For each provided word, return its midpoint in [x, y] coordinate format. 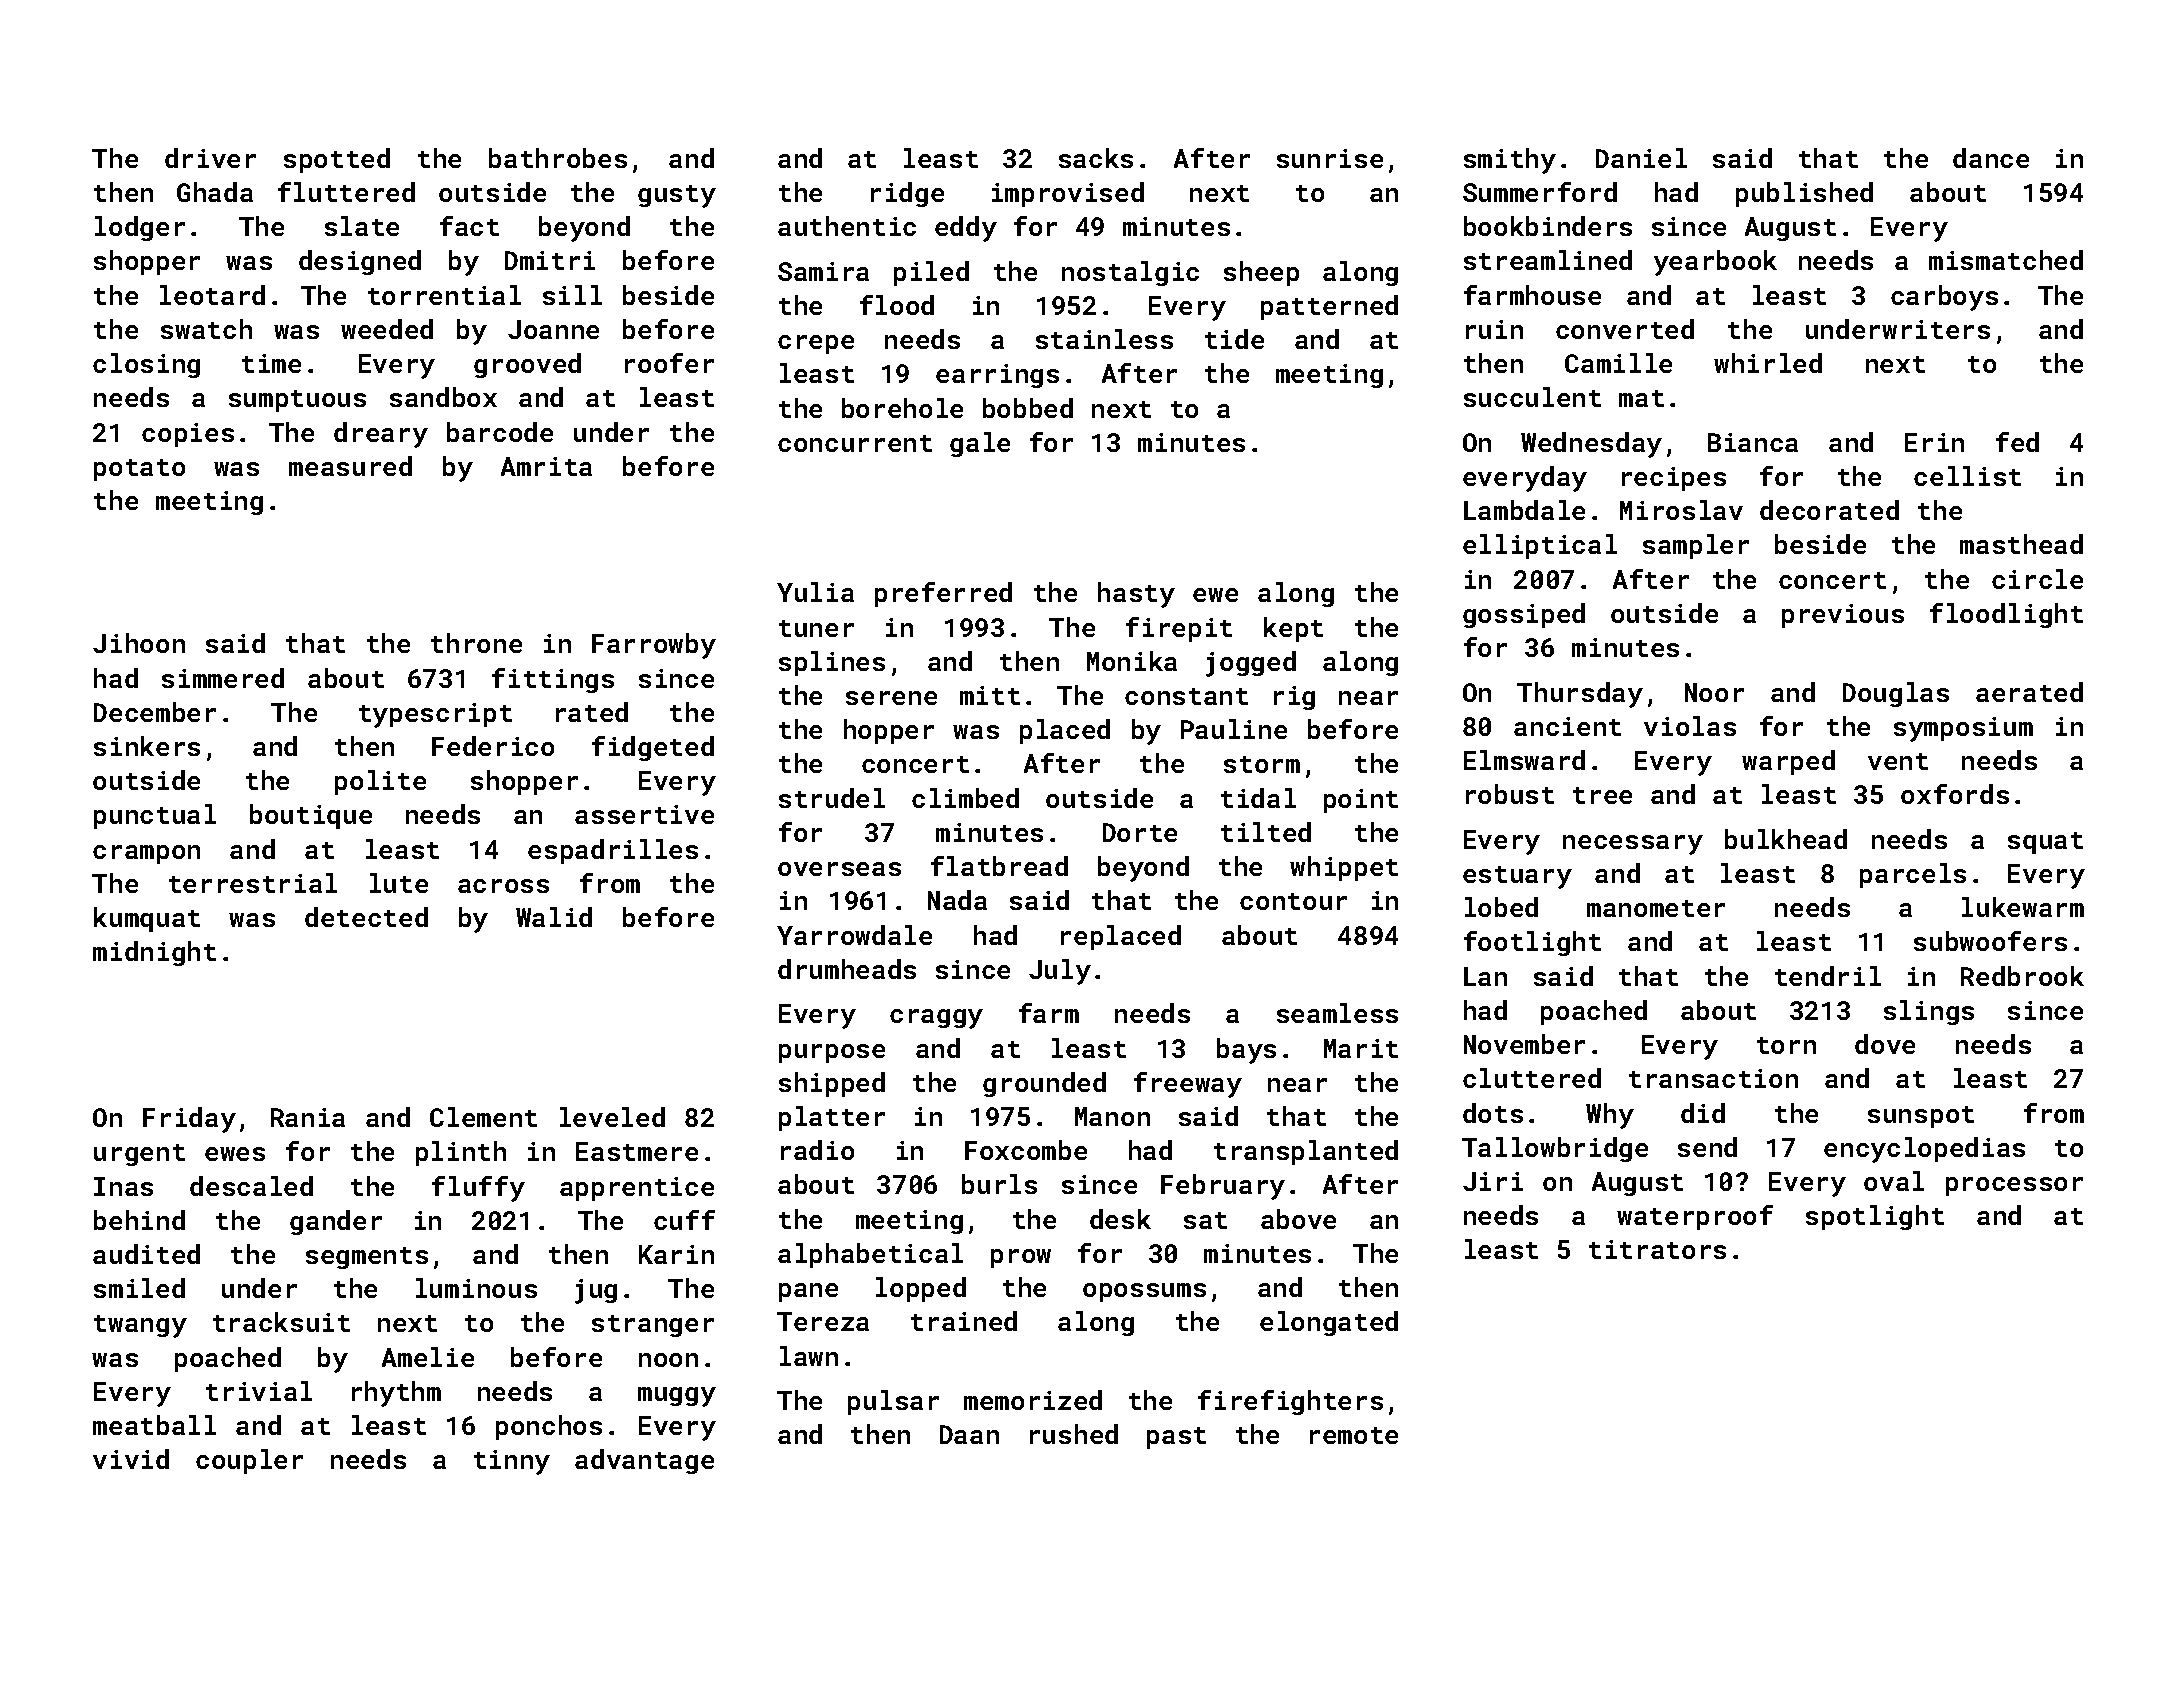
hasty [1136, 595]
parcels [1913, 875]
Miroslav [1681, 510]
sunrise [1330, 158]
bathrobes [558, 158]
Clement [483, 1117]
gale [980, 444]
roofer [669, 363]
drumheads [847, 969]
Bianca [1753, 442]
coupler [249, 1461]
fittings [553, 680]
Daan [969, 1434]
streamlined [1548, 260]
